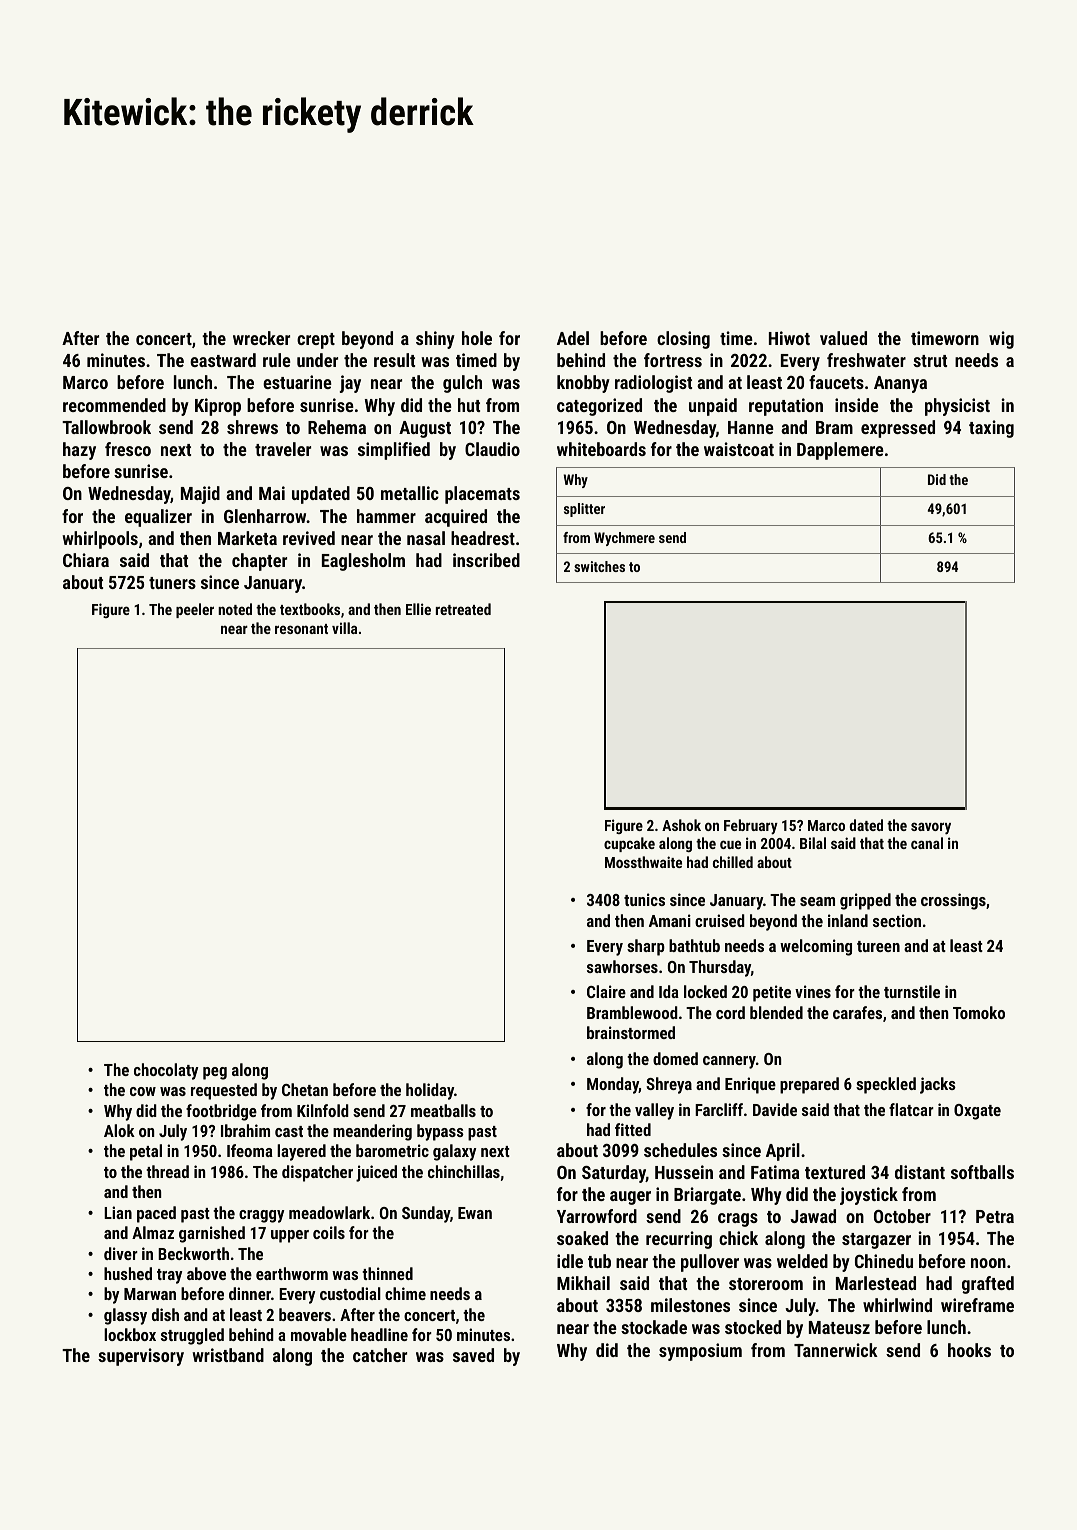 The height and width of the page is (1530, 1077). Describe the element at coordinates (261, 338) in the page. I see `wrecker` at that location.
